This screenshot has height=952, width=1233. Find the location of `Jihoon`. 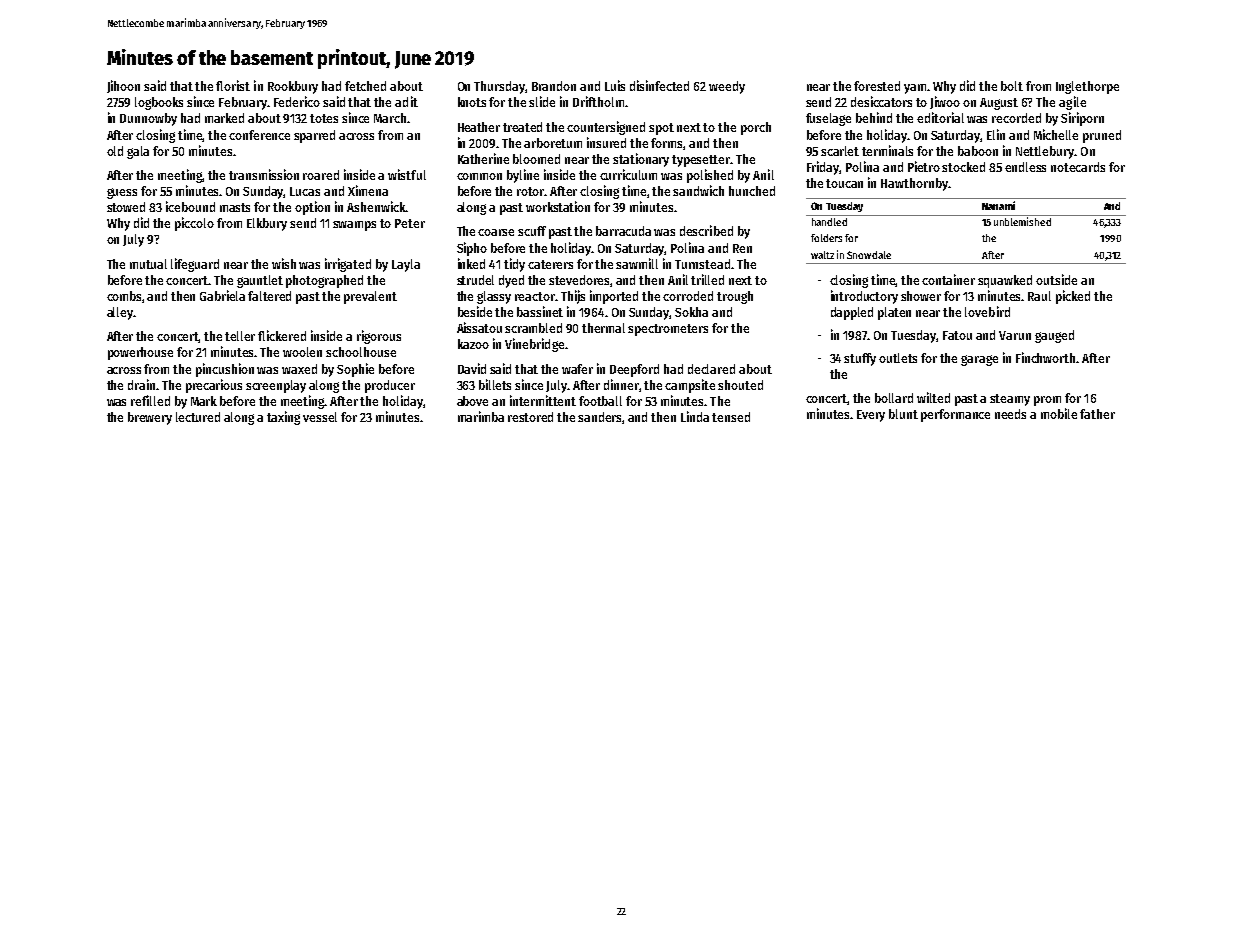

Jihoon is located at coordinates (123, 86).
